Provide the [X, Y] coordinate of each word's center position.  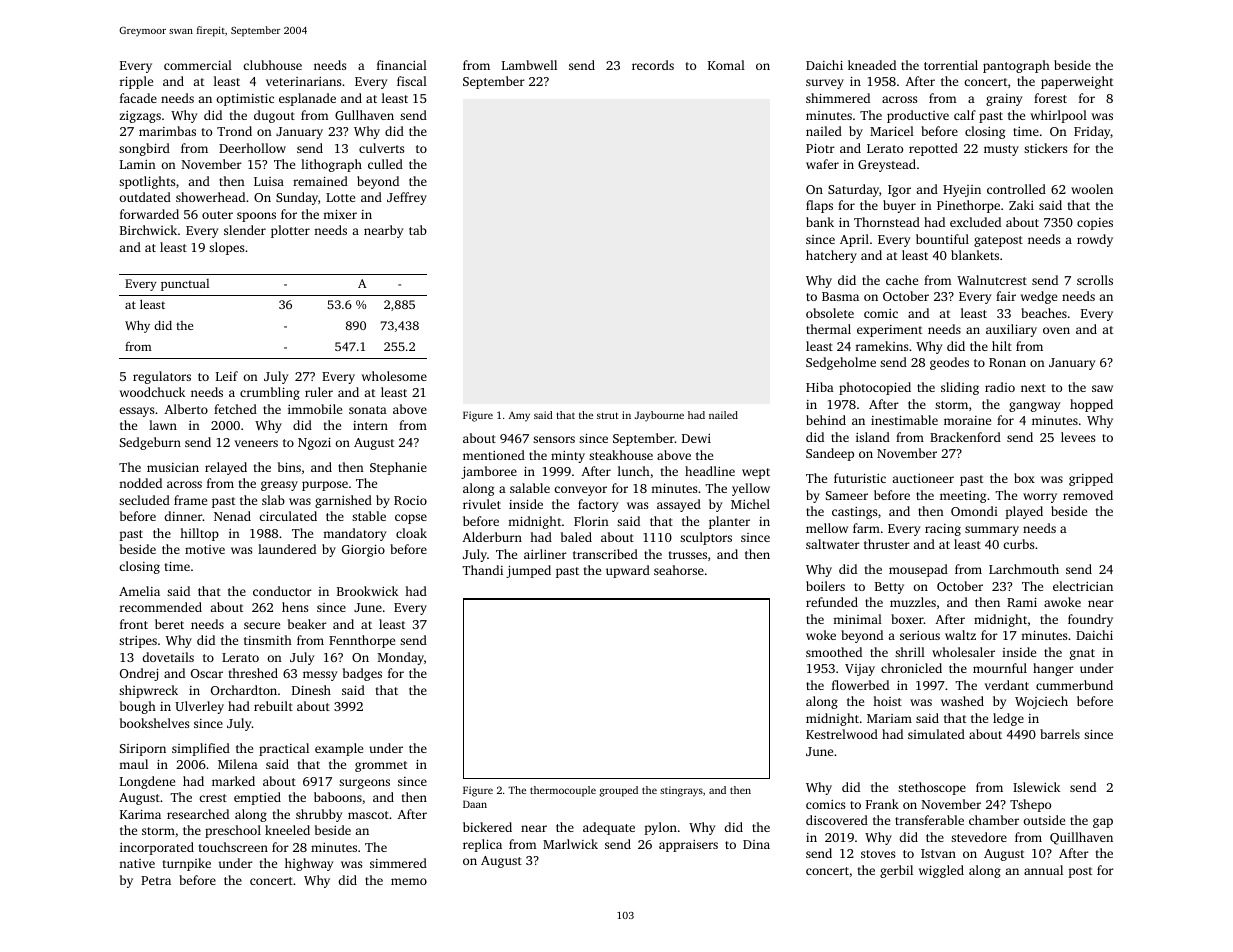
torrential [951, 65]
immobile [315, 409]
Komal [726, 65]
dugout [274, 116]
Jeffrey [407, 198]
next [1033, 388]
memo [409, 881]
